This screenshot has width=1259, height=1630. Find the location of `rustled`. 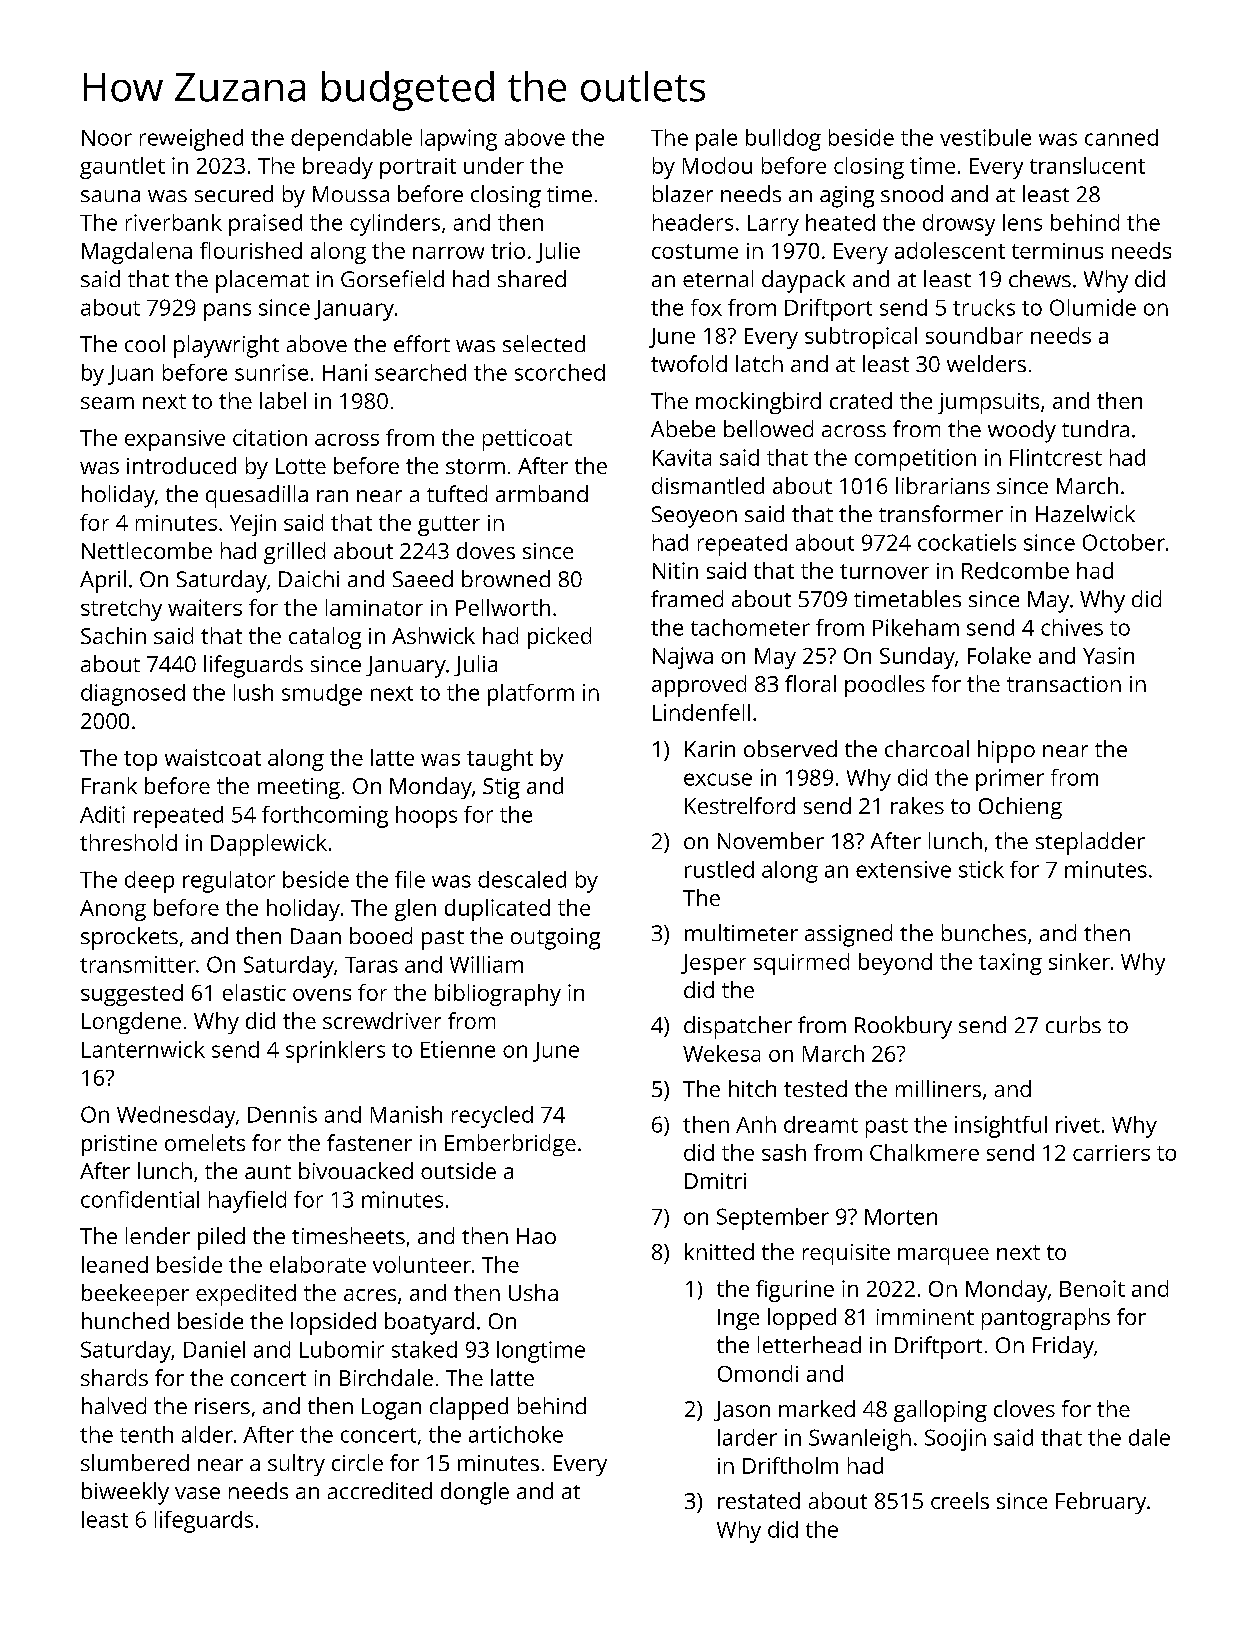

rustled is located at coordinates (719, 869).
